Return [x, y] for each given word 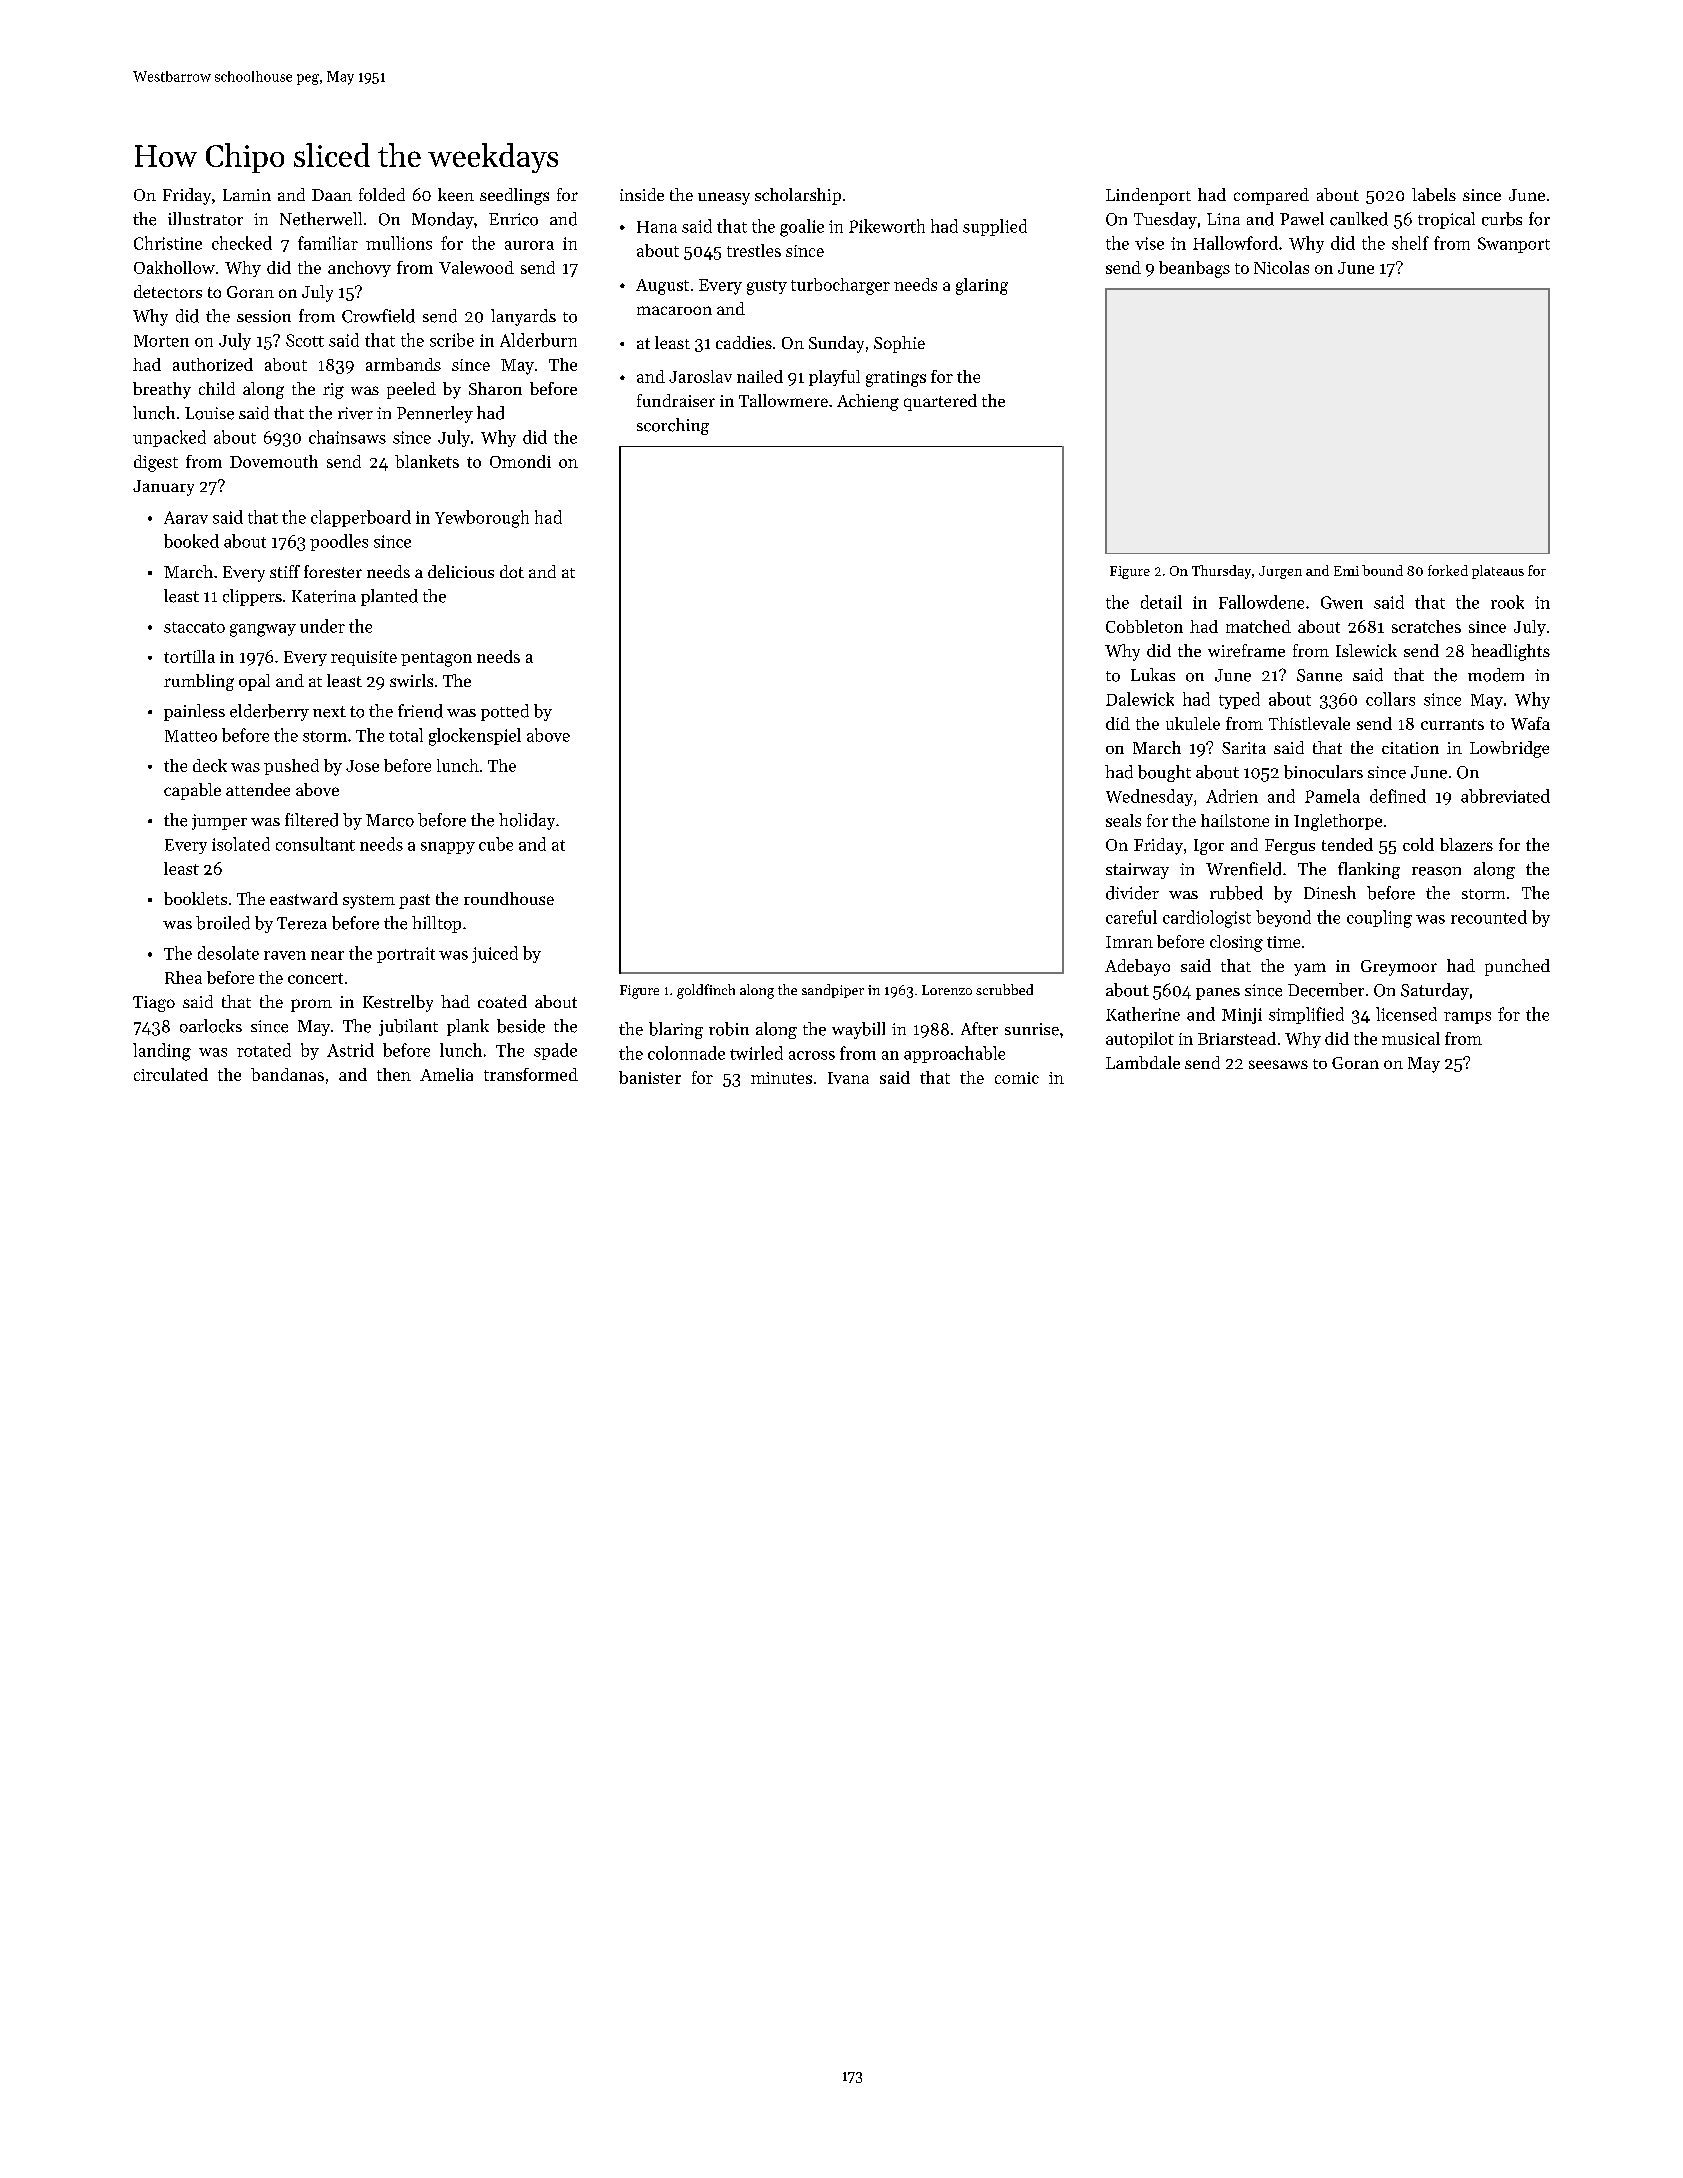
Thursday [1221, 572]
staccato [194, 627]
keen [456, 194]
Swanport [1514, 245]
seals [1123, 820]
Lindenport [1148, 196]
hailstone [1235, 820]
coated [502, 1001]
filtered [311, 820]
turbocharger [840, 286]
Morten [161, 341]
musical [1411, 1038]
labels [1434, 194]
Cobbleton [1144, 626]
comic [1017, 1078]
